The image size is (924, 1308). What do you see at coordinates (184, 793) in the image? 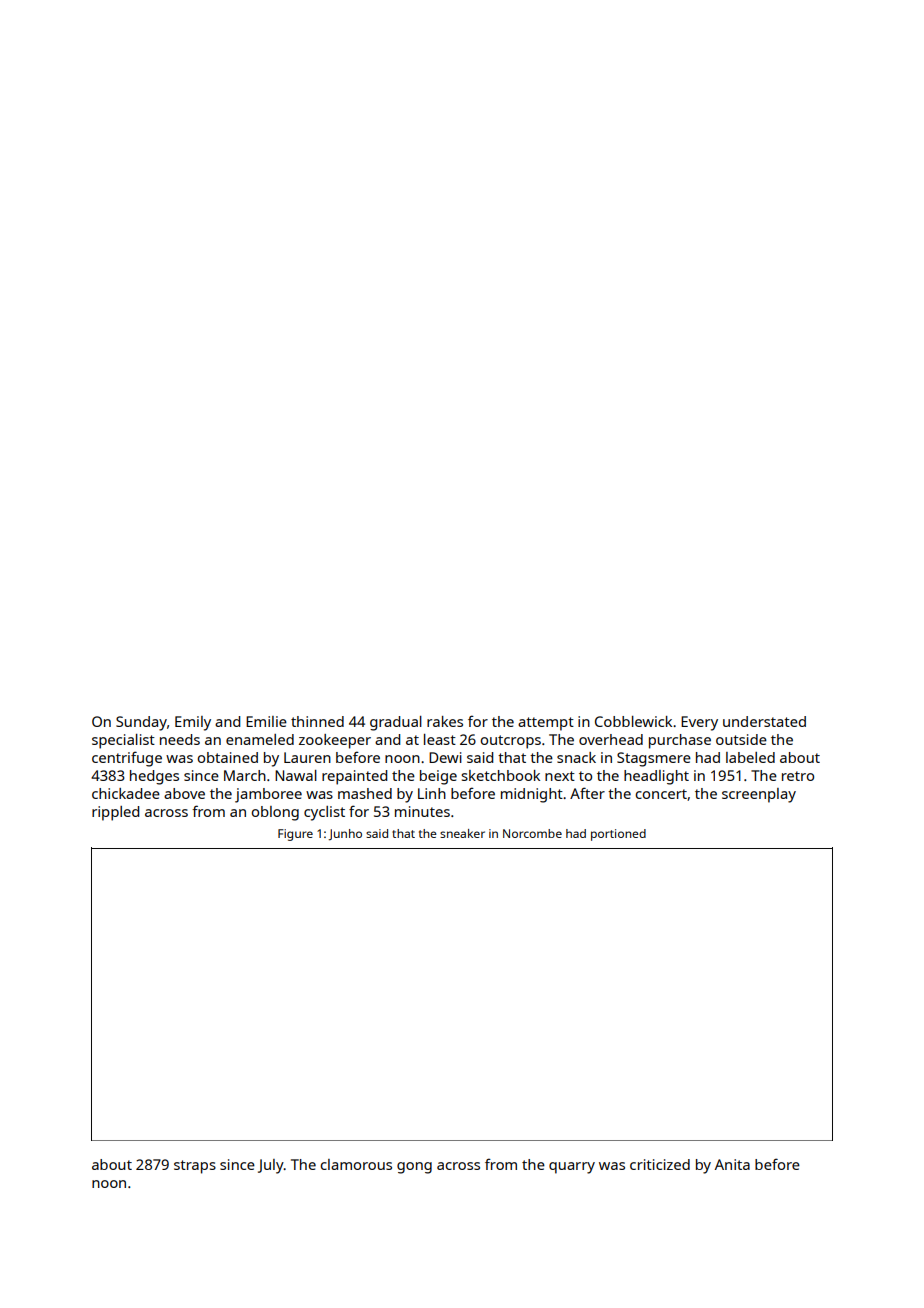
I see `above` at bounding box center [184, 793].
